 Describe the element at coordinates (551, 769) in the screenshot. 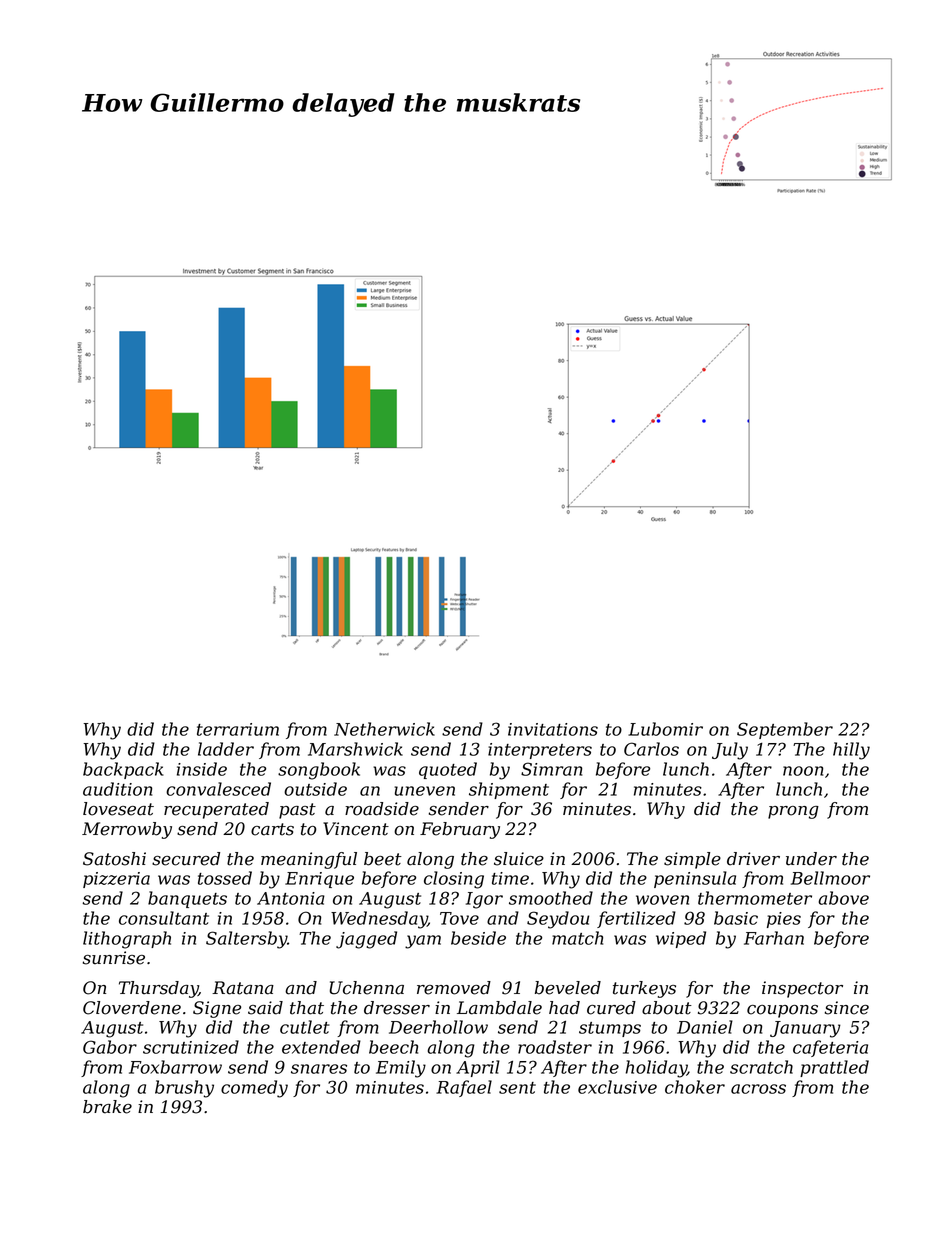

I see `Simran` at that location.
